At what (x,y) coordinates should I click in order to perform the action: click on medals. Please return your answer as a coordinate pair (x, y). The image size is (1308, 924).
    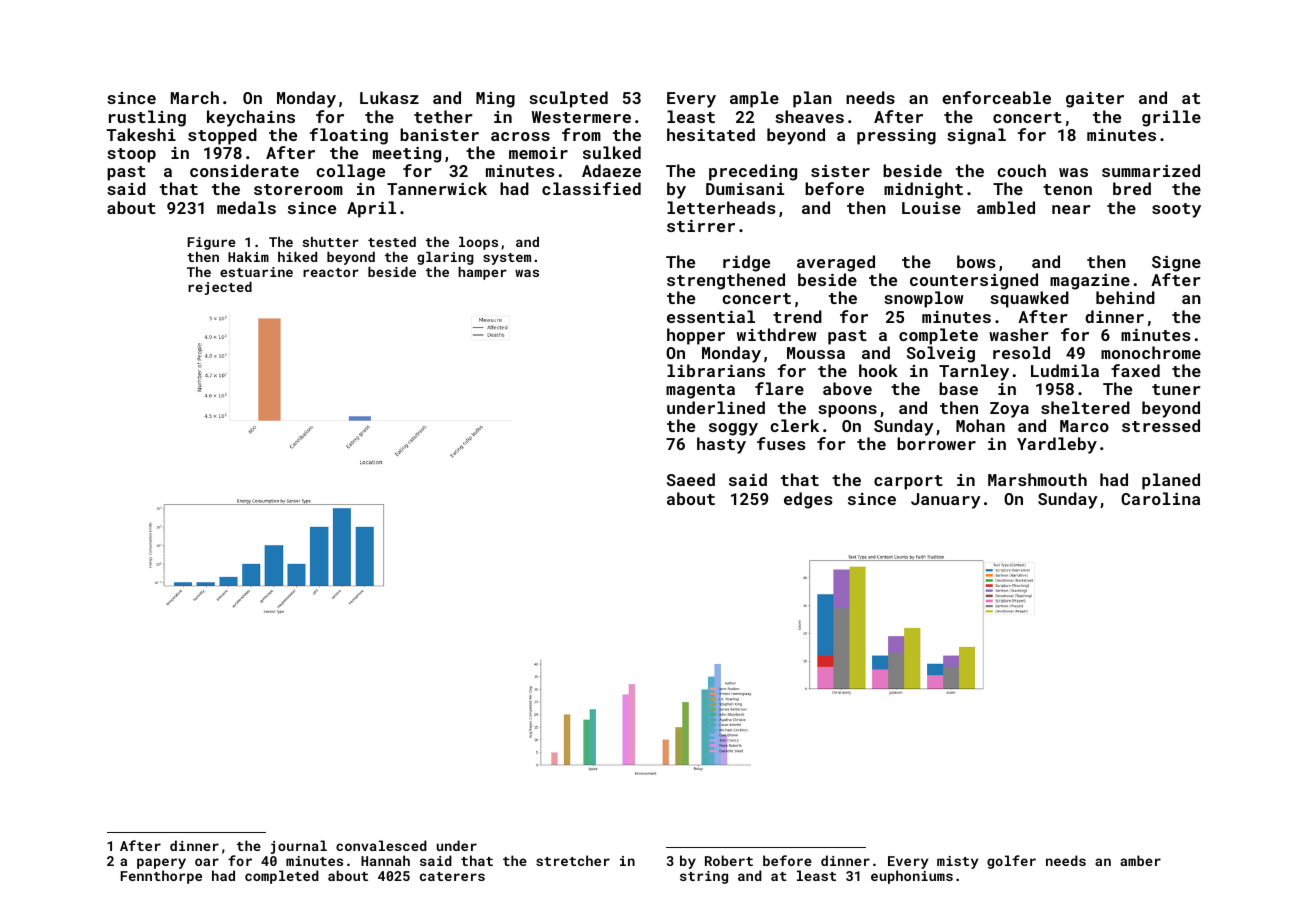
    Looking at the image, I should click on (246, 207).
